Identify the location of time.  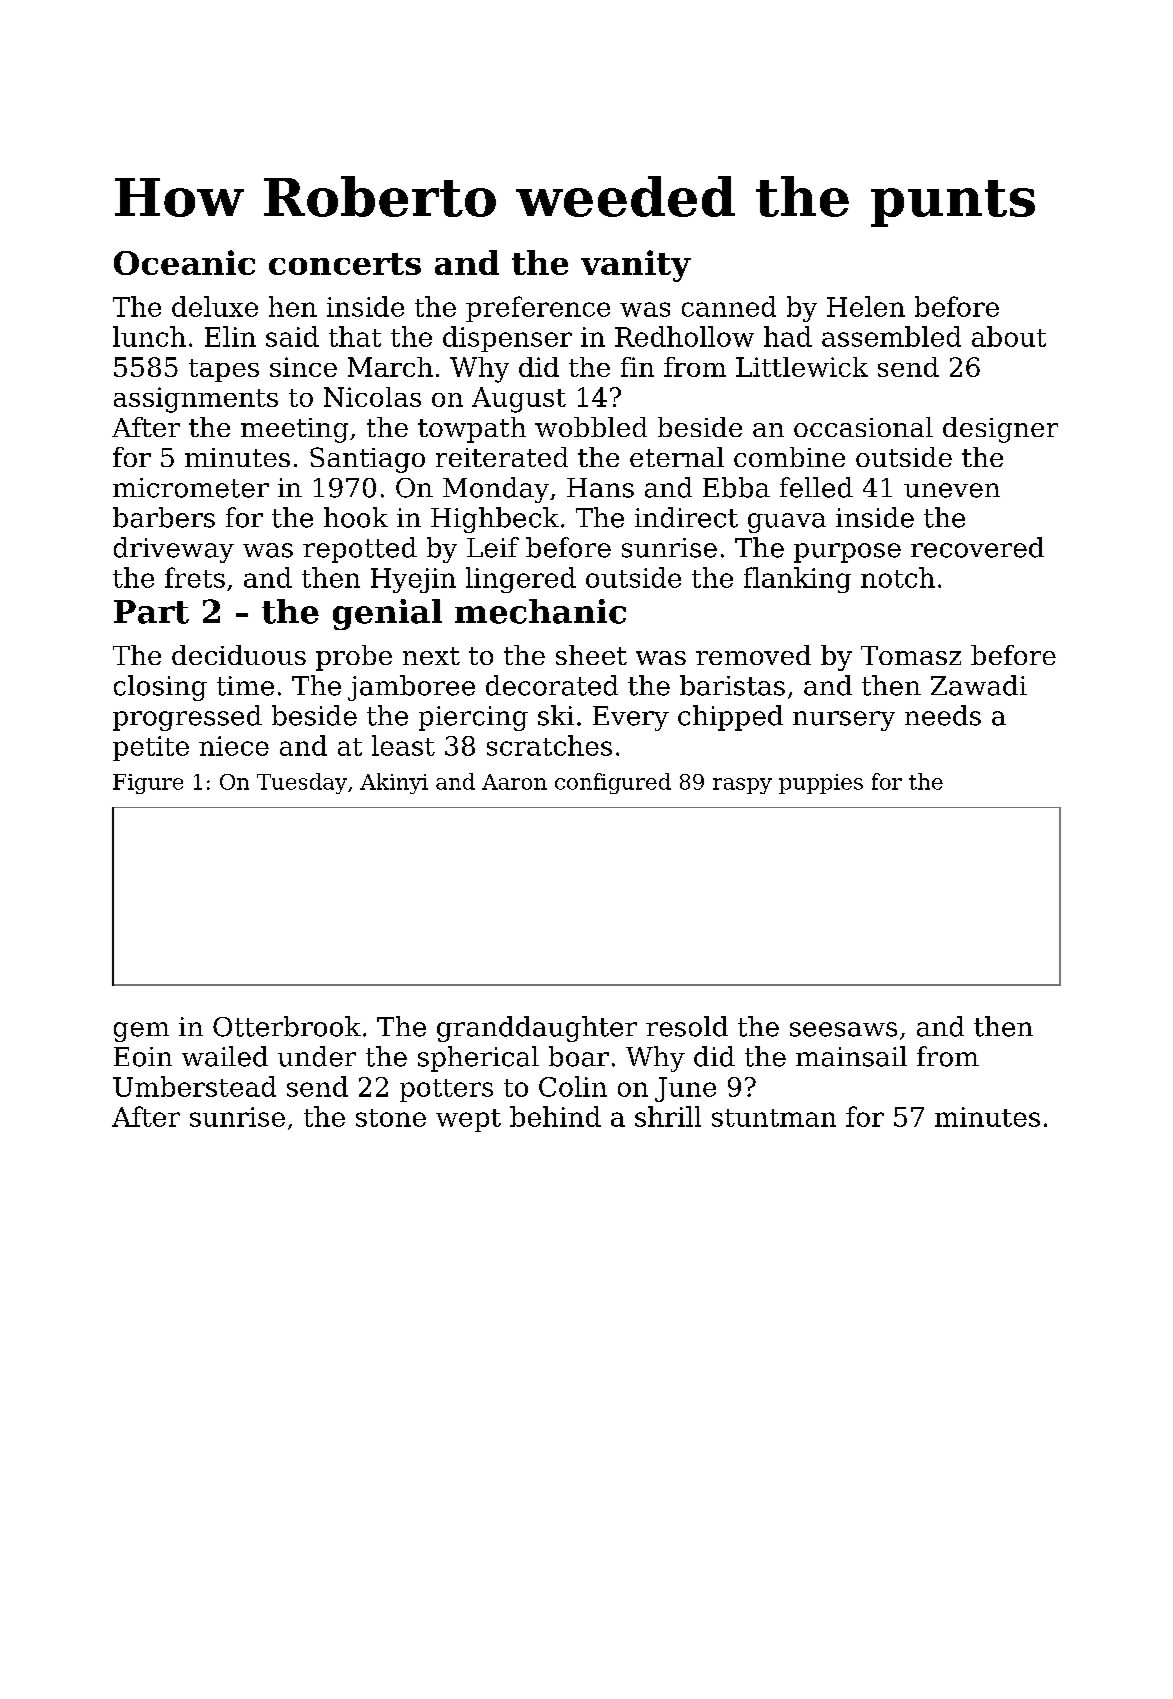
(245, 686).
